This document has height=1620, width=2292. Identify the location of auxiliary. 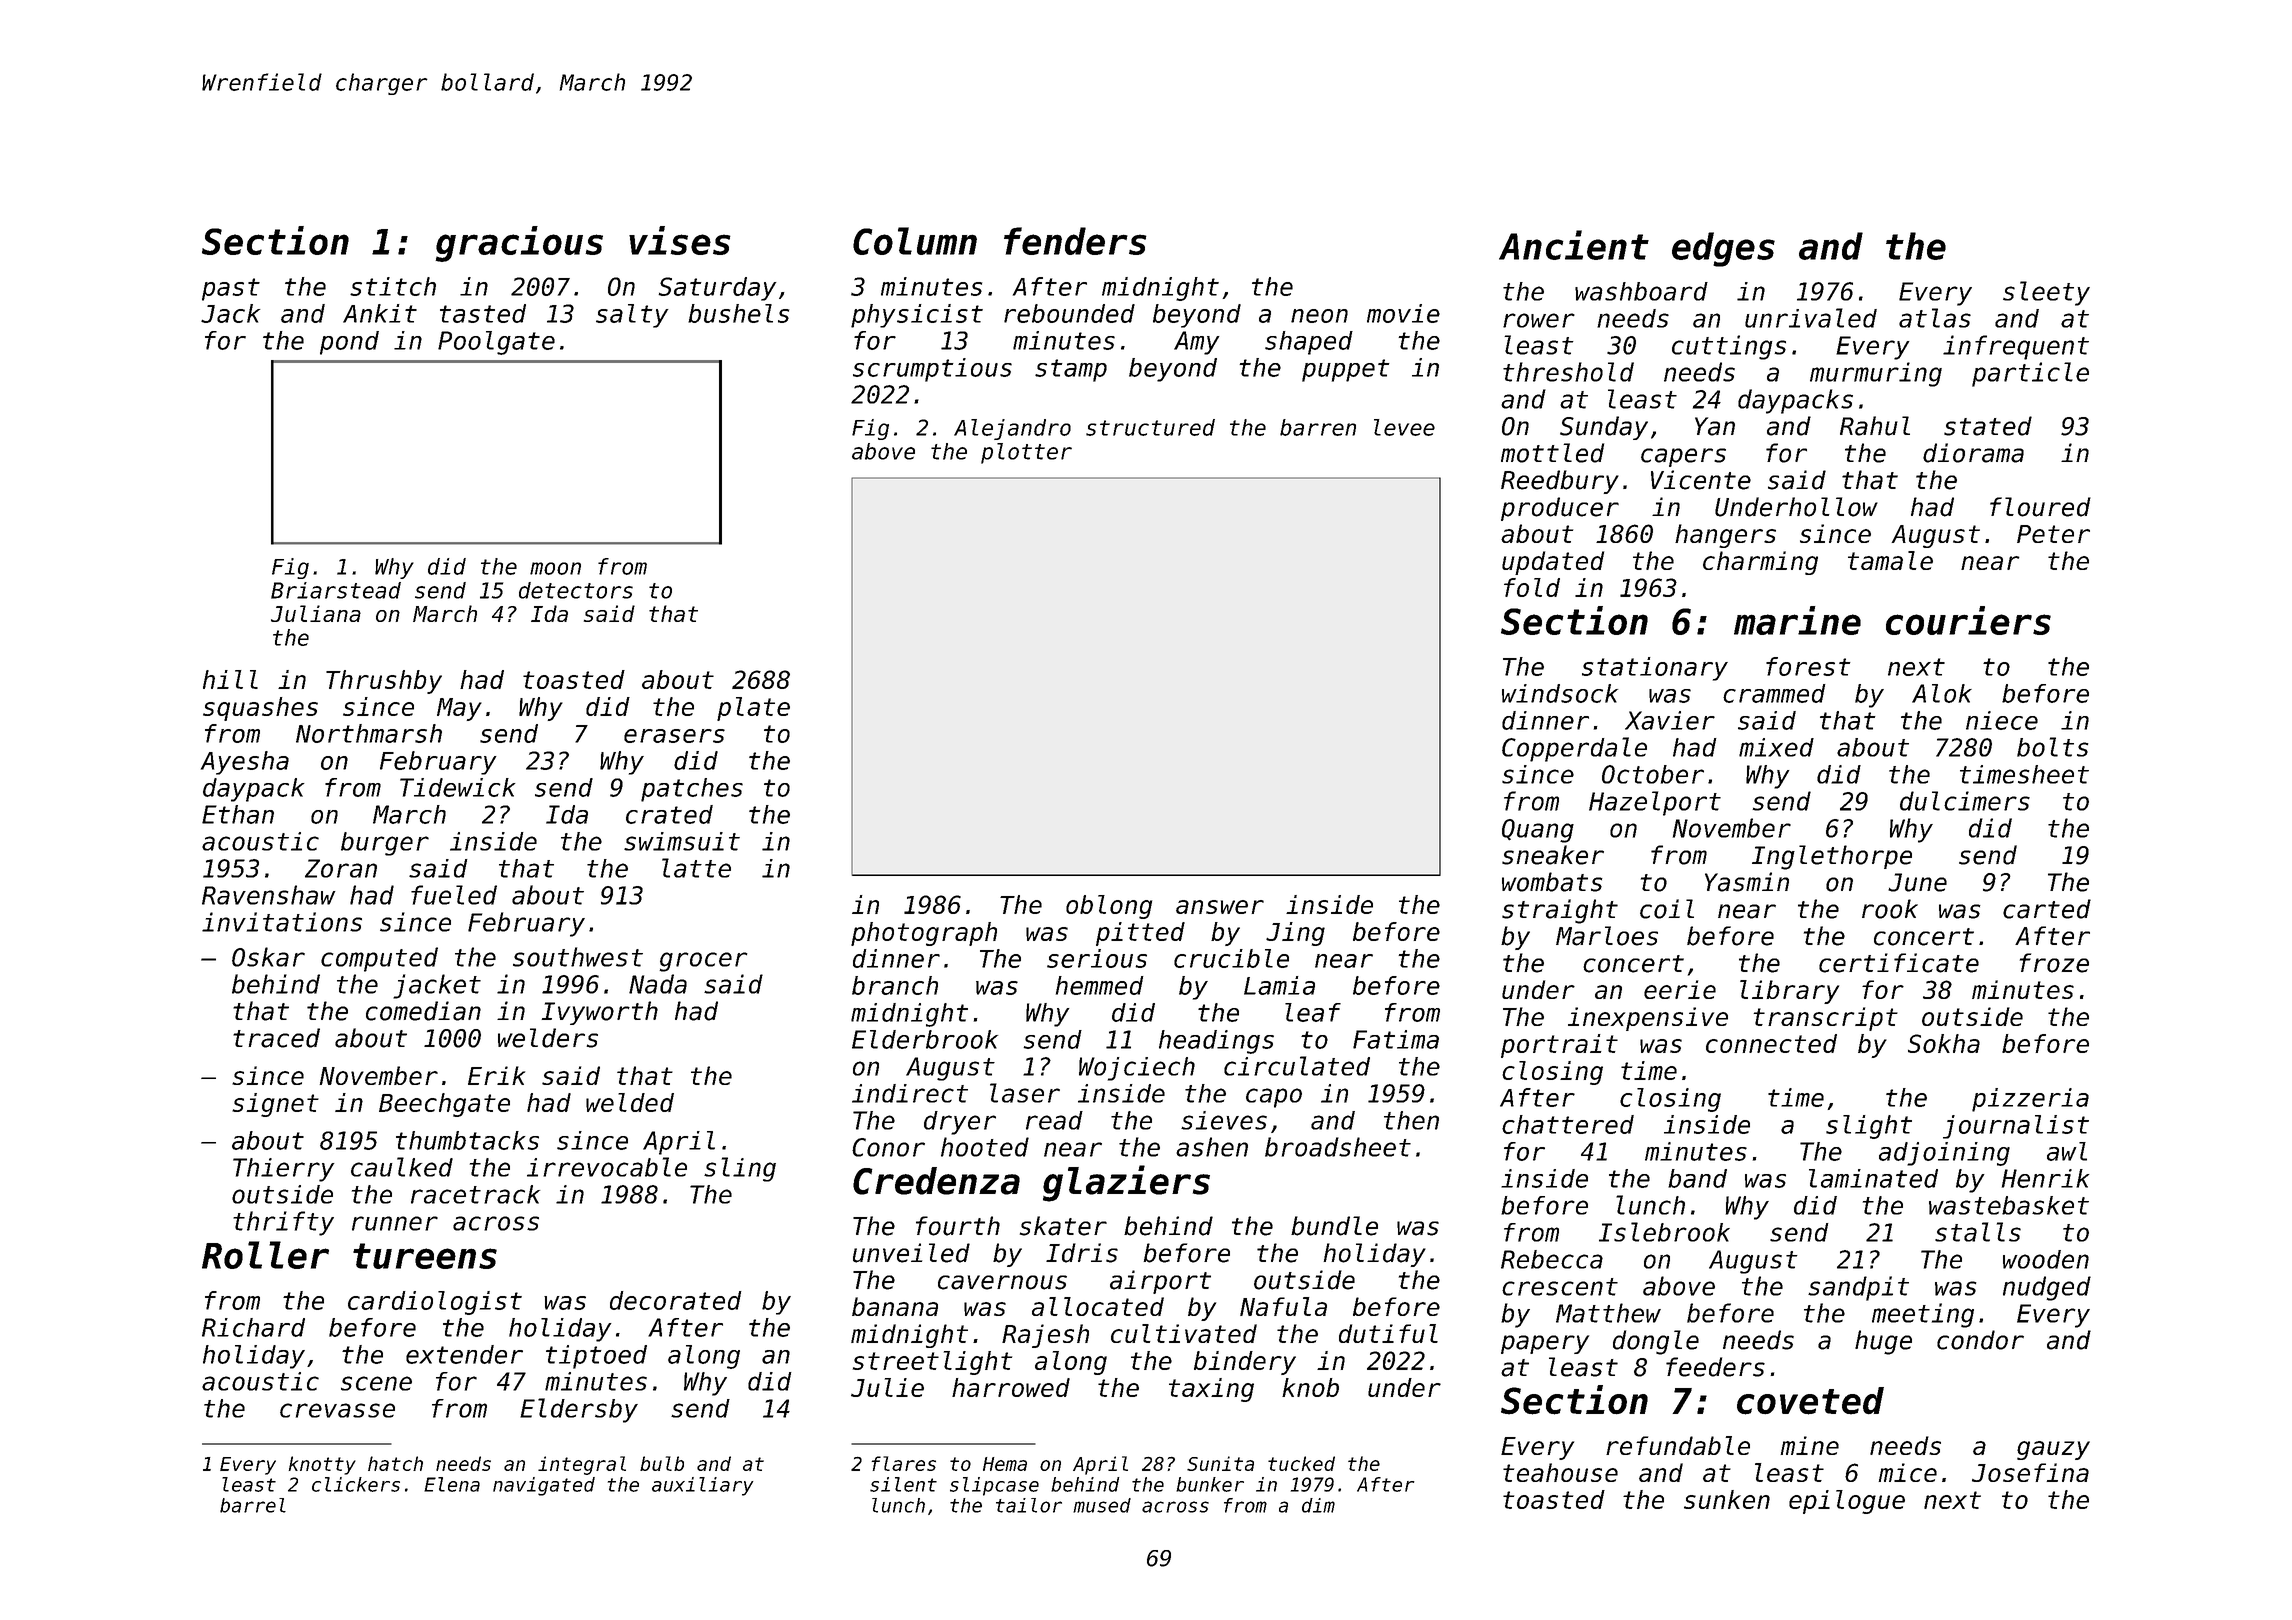
(702, 1486).
